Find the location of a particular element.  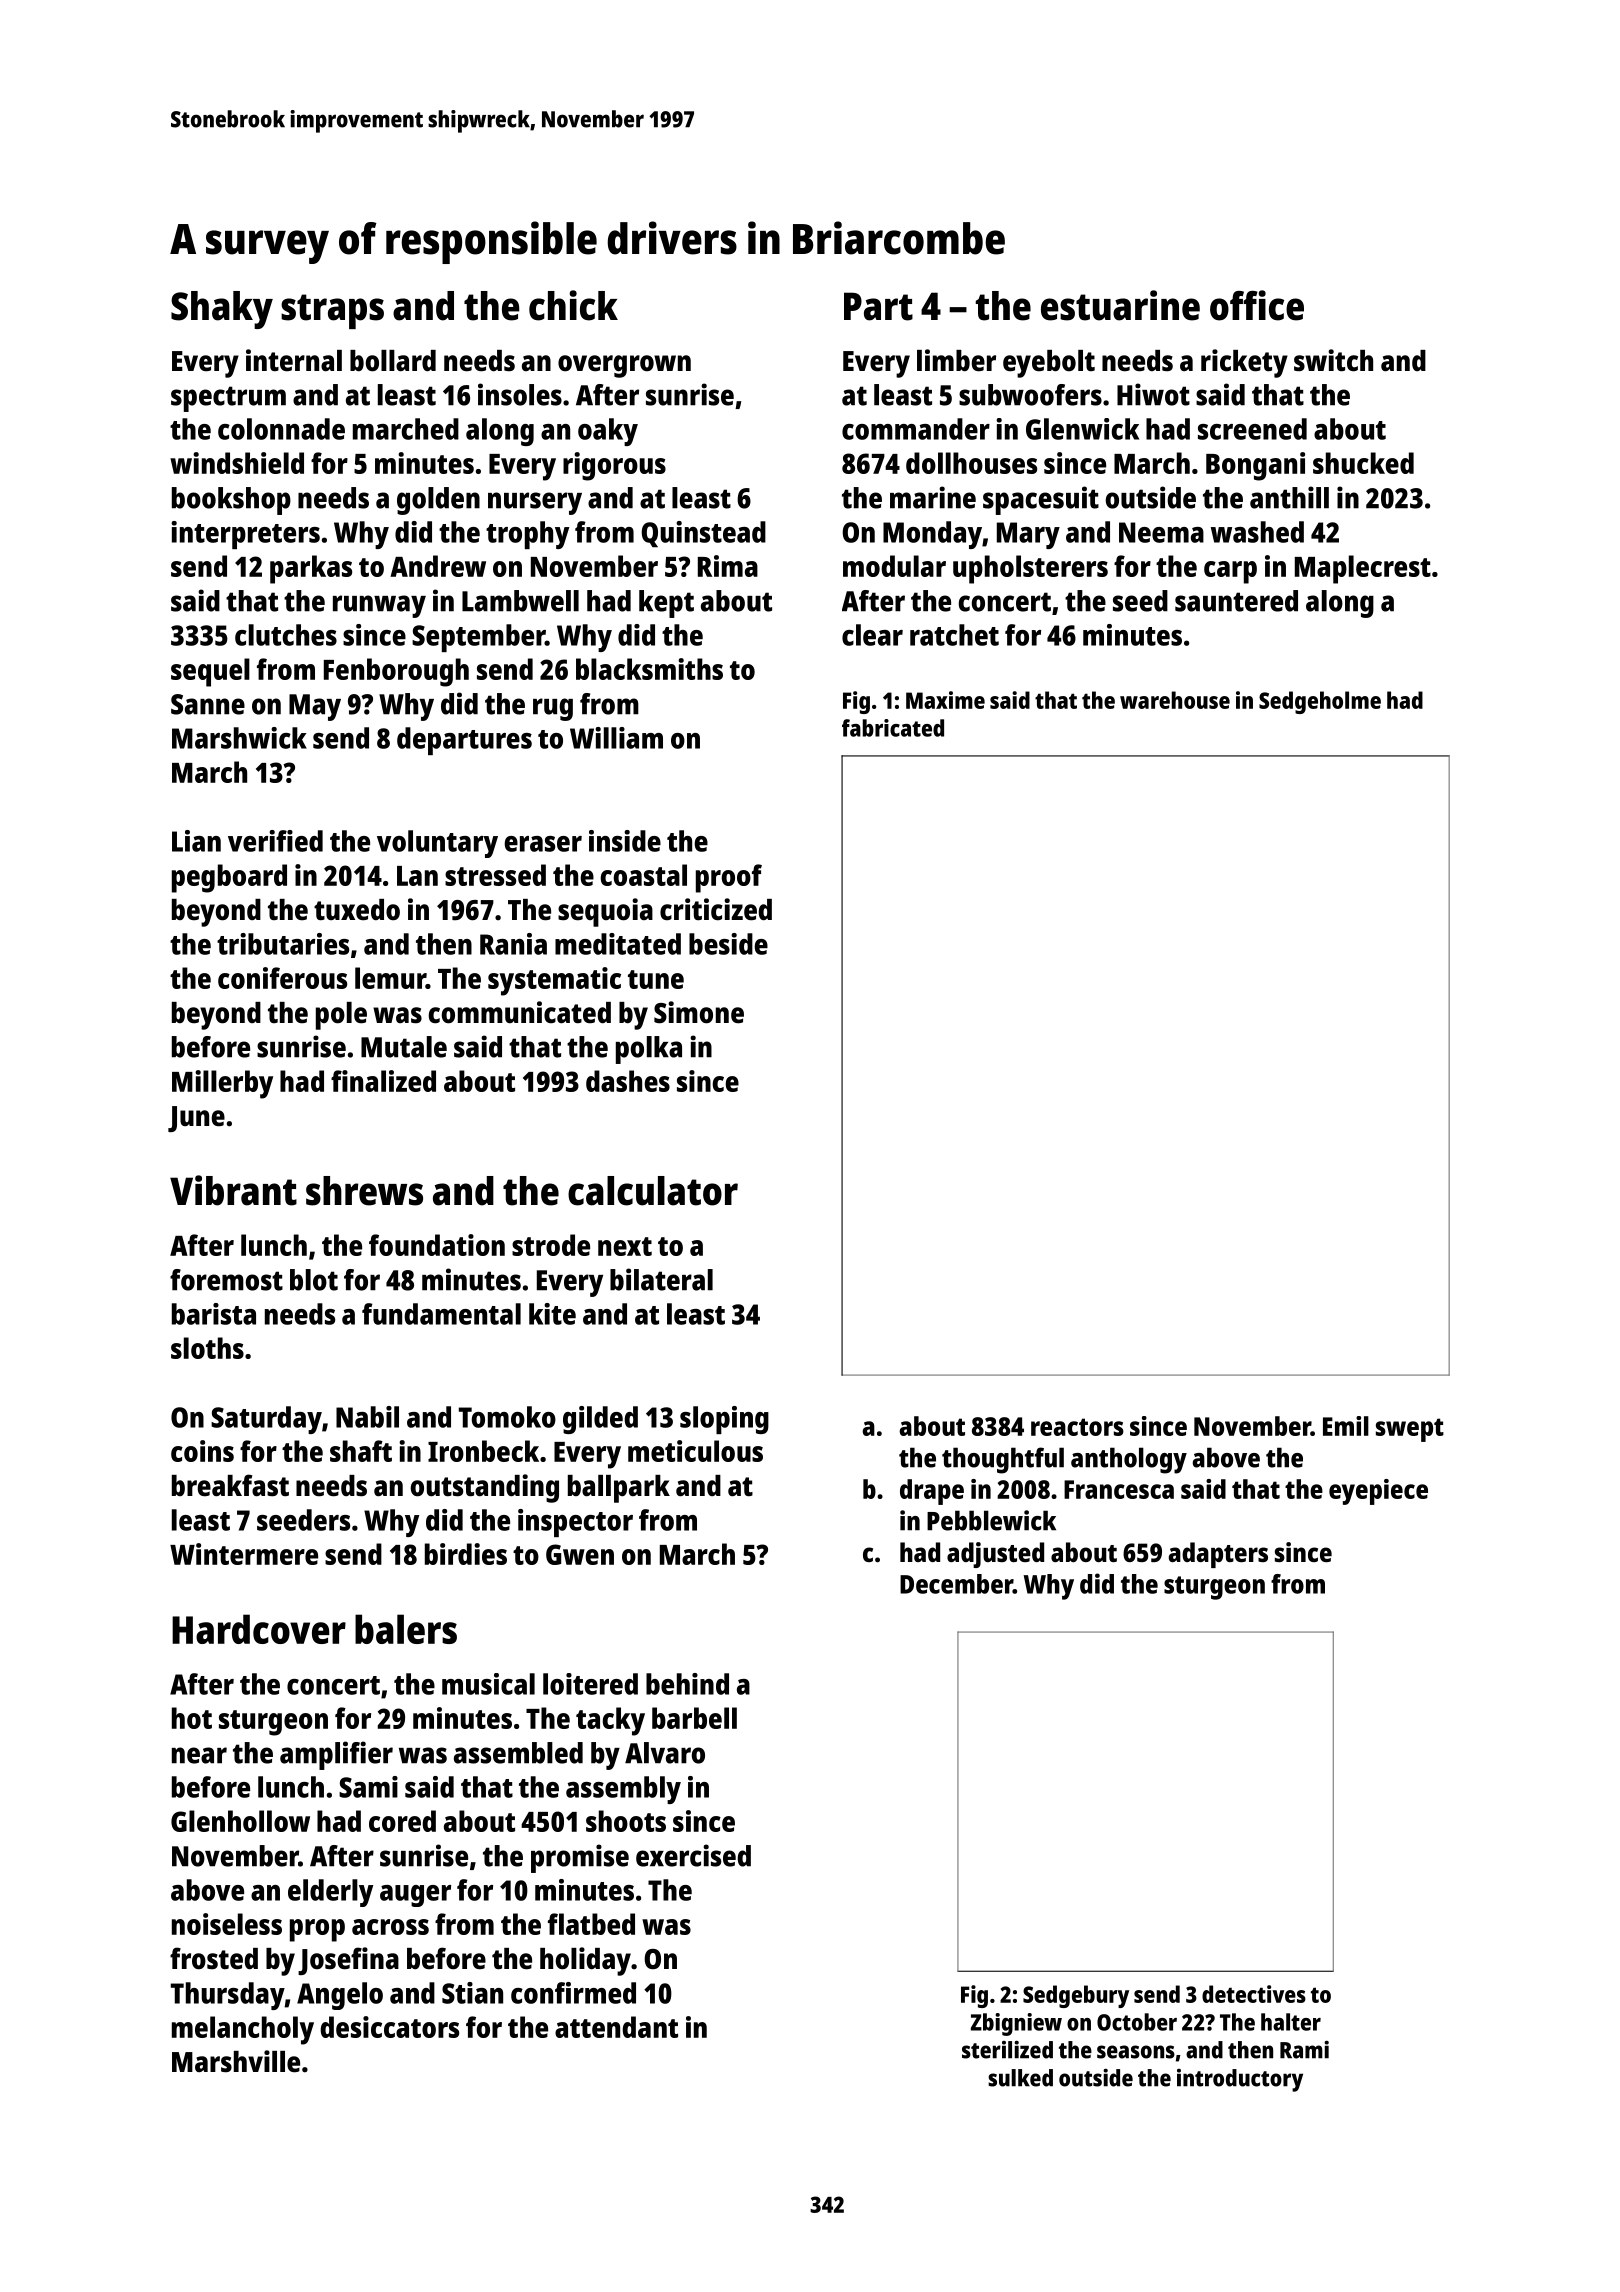

auger is located at coordinates (415, 1896).
